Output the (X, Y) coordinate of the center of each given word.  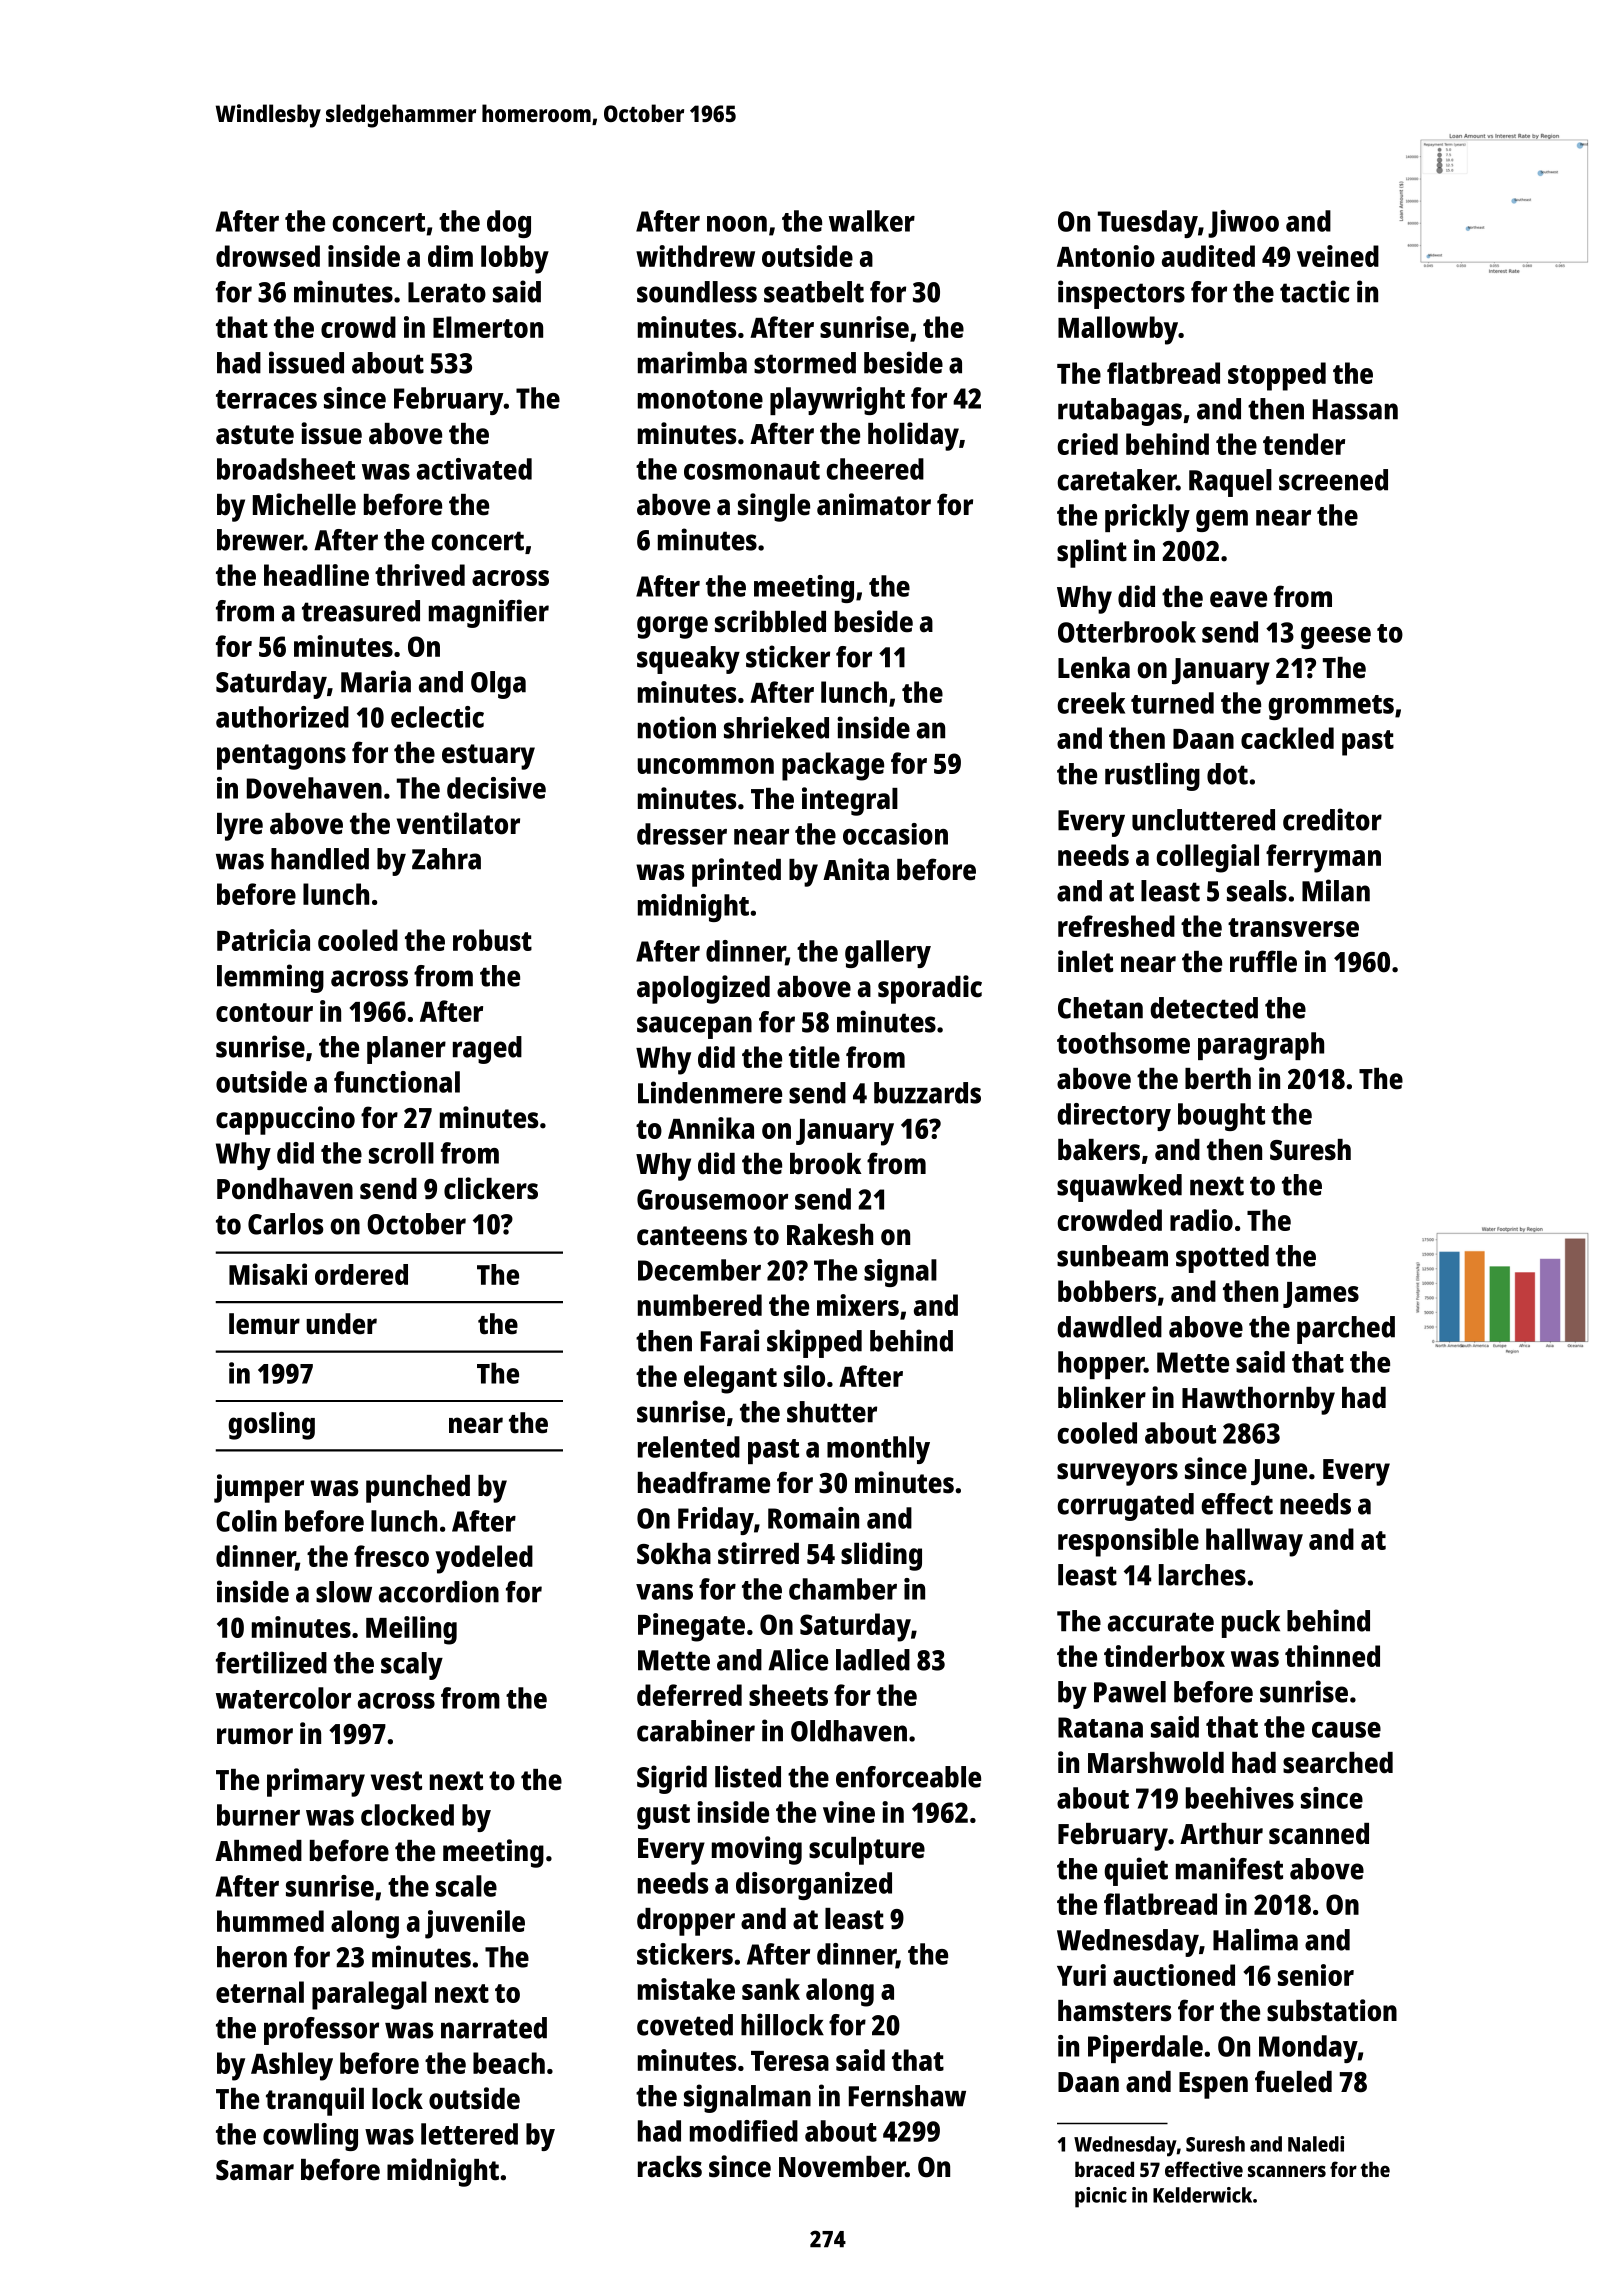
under (341, 1324)
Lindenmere (710, 1092)
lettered (469, 2134)
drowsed (268, 256)
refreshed (1116, 926)
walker (872, 221)
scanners (1287, 2171)
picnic (1101, 2197)
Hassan (1355, 409)
